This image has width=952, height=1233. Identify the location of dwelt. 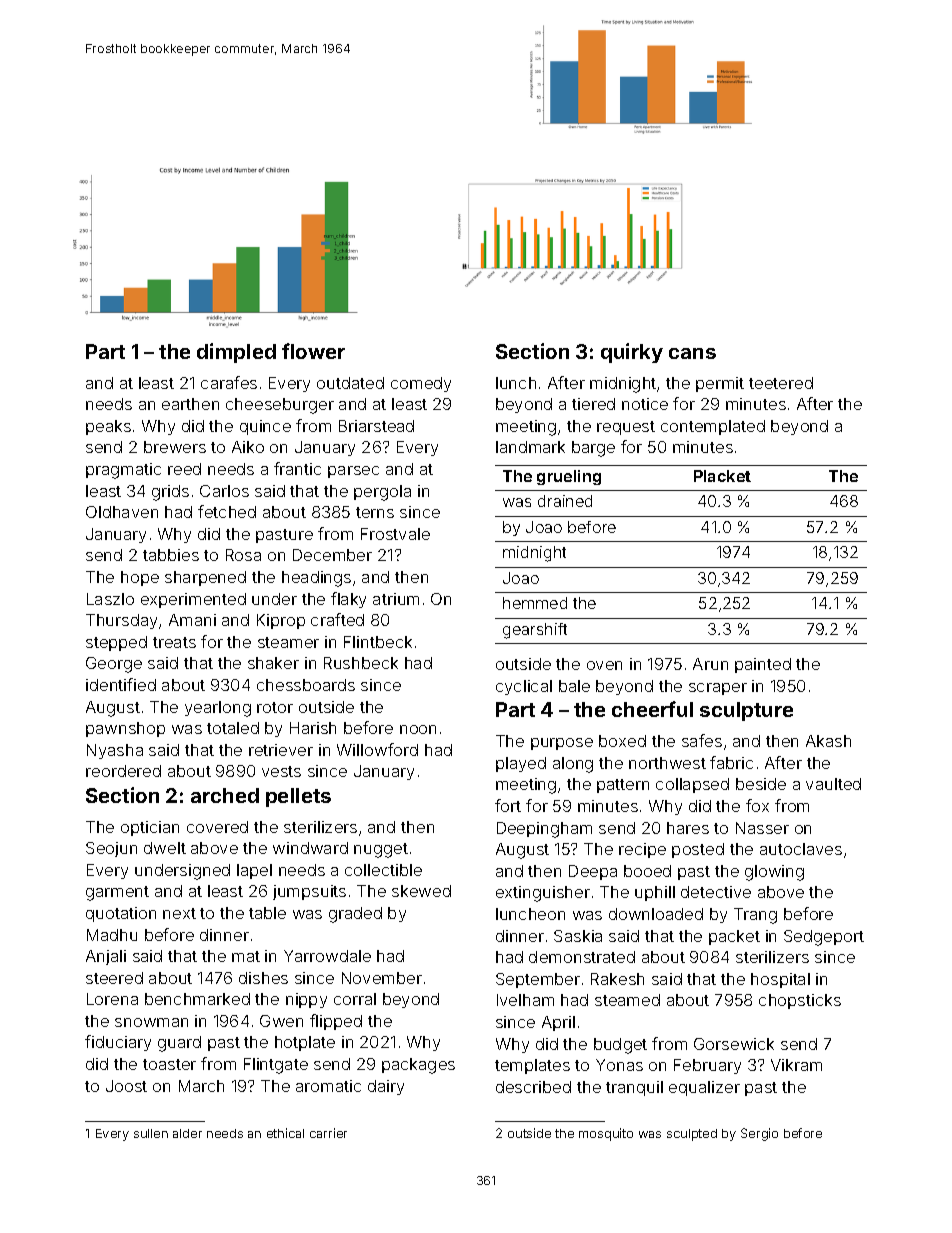
(165, 848).
